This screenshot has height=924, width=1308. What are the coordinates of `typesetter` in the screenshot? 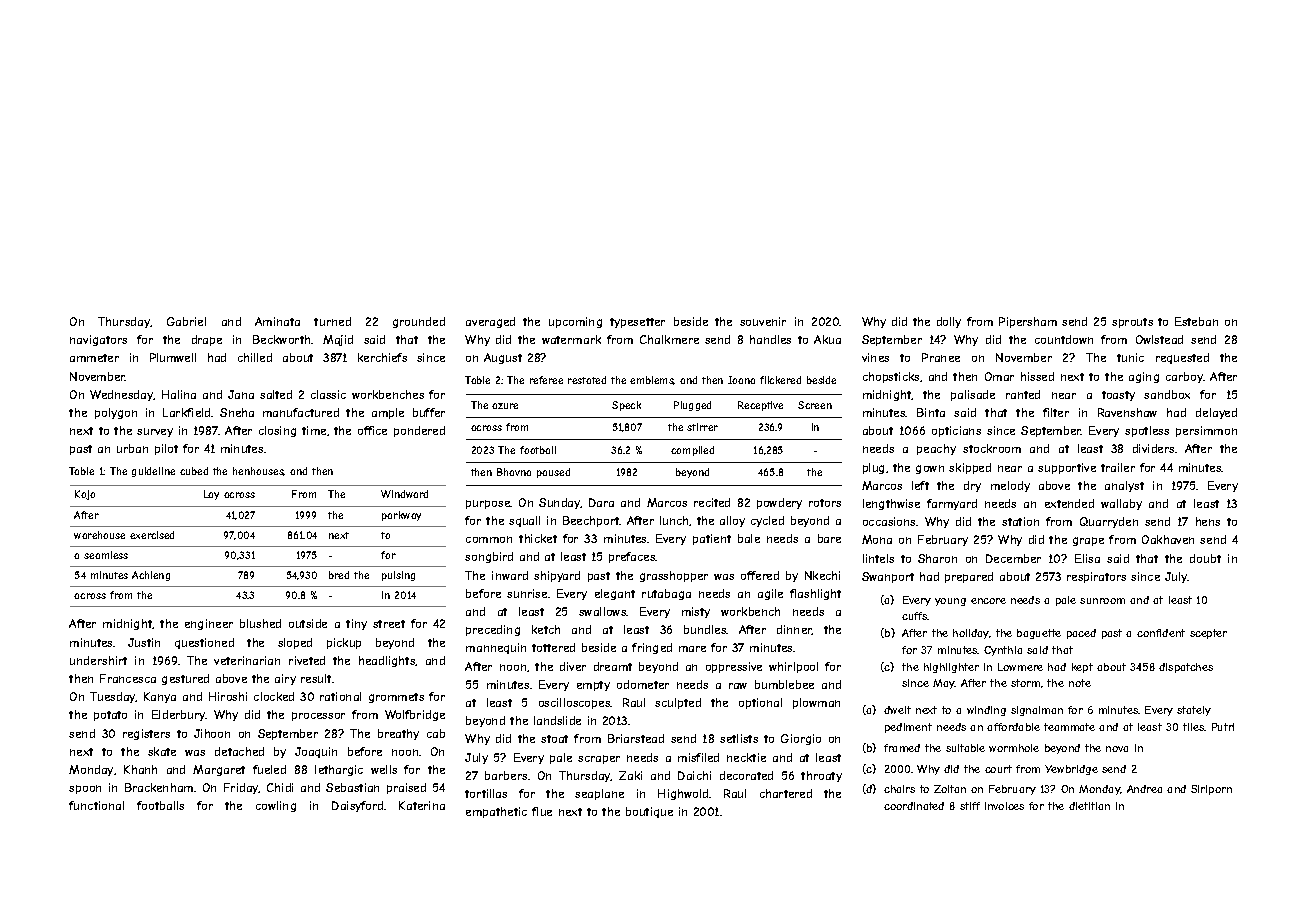 It's located at (637, 323).
